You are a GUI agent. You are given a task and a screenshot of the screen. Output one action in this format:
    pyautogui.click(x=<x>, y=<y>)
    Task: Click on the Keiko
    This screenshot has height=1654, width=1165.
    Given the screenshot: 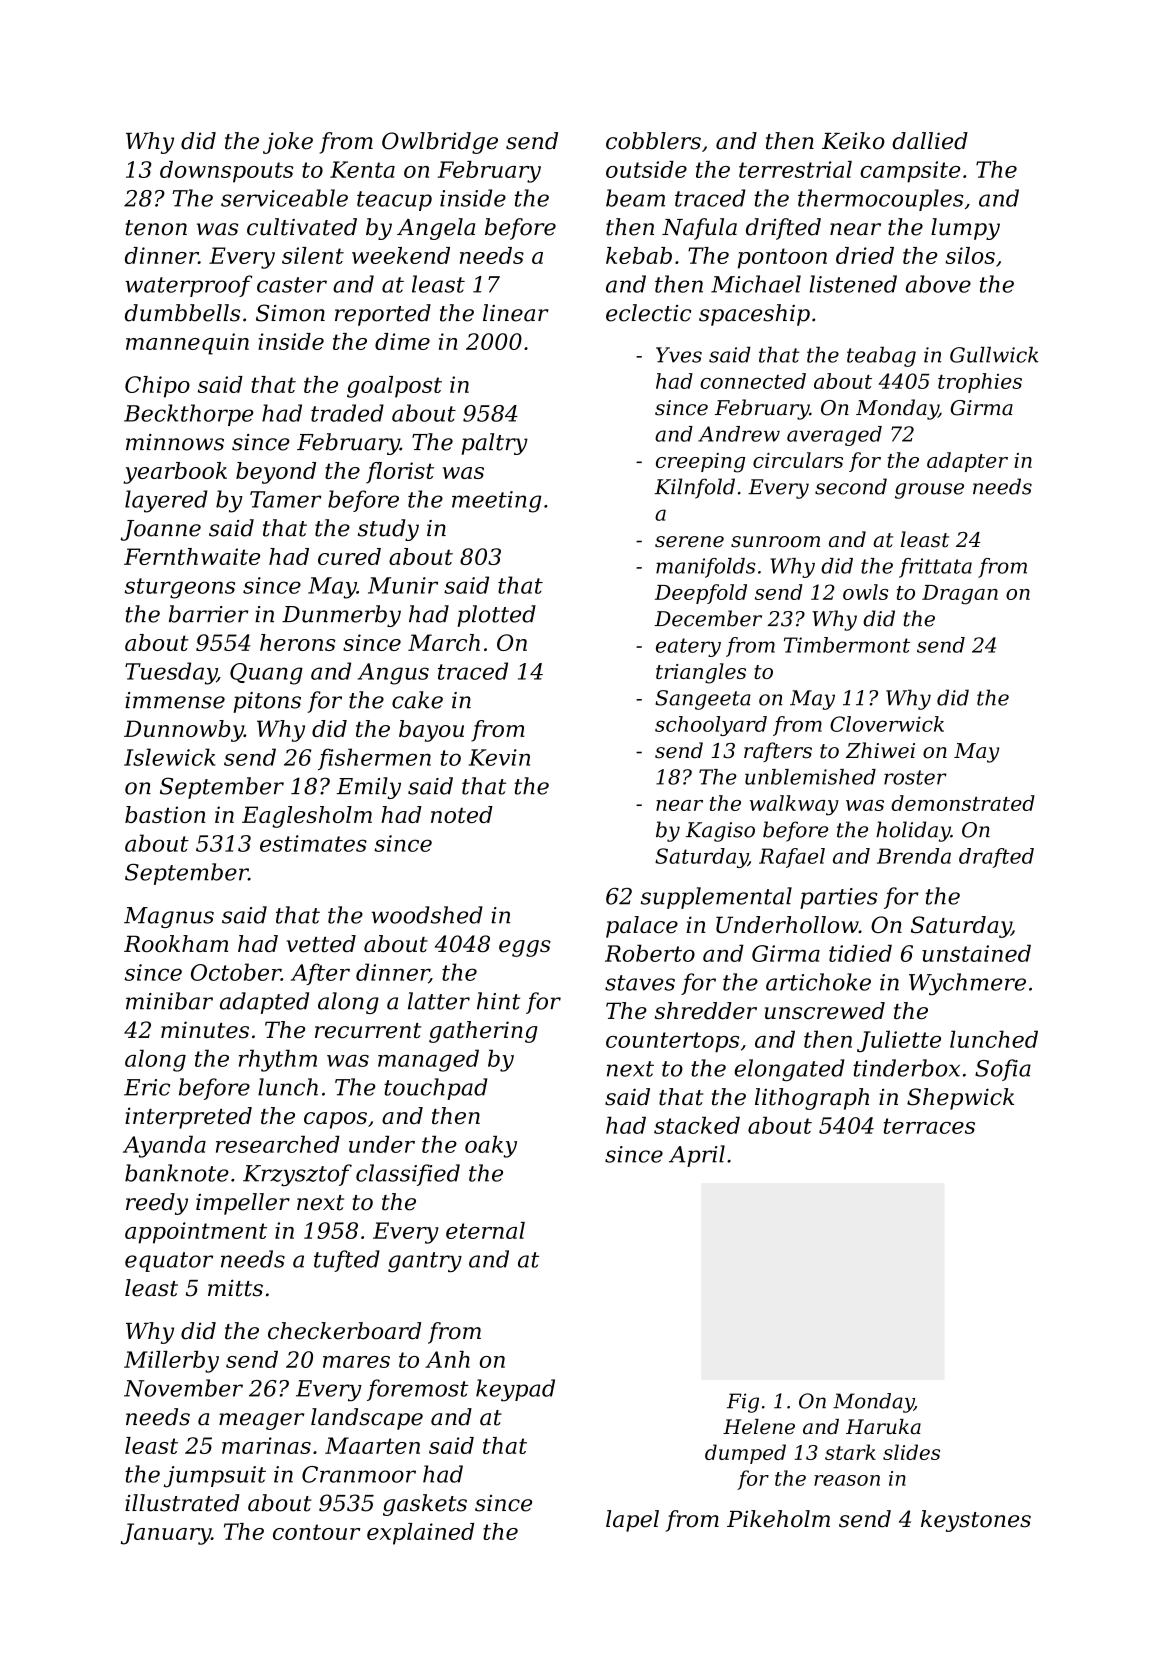 What is the action you would take?
    pyautogui.click(x=853, y=141)
